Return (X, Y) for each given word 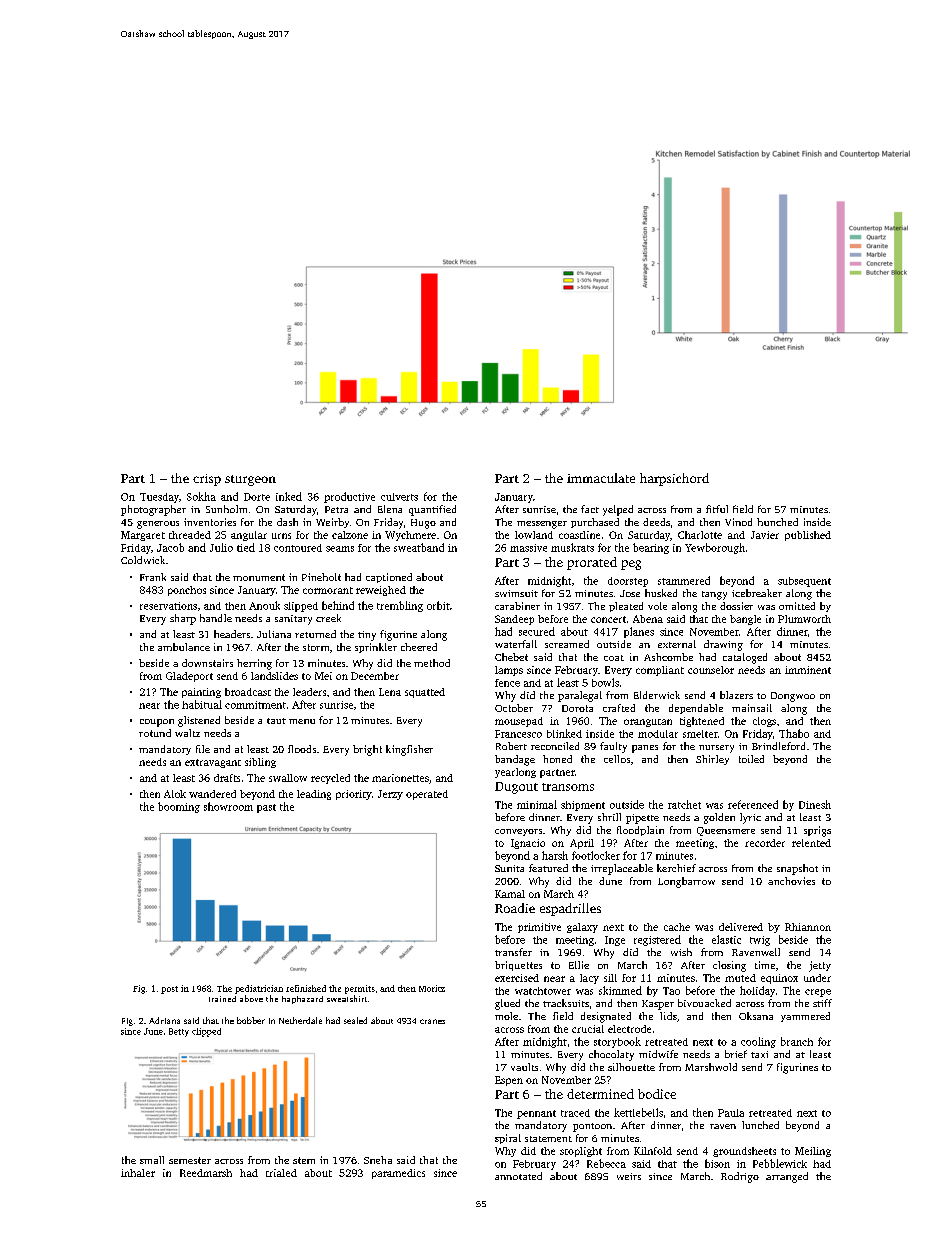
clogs (764, 722)
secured (537, 631)
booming (179, 807)
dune (610, 881)
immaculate (601, 478)
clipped (206, 1032)
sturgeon (250, 480)
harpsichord (674, 479)
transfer (513, 952)
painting (201, 693)
